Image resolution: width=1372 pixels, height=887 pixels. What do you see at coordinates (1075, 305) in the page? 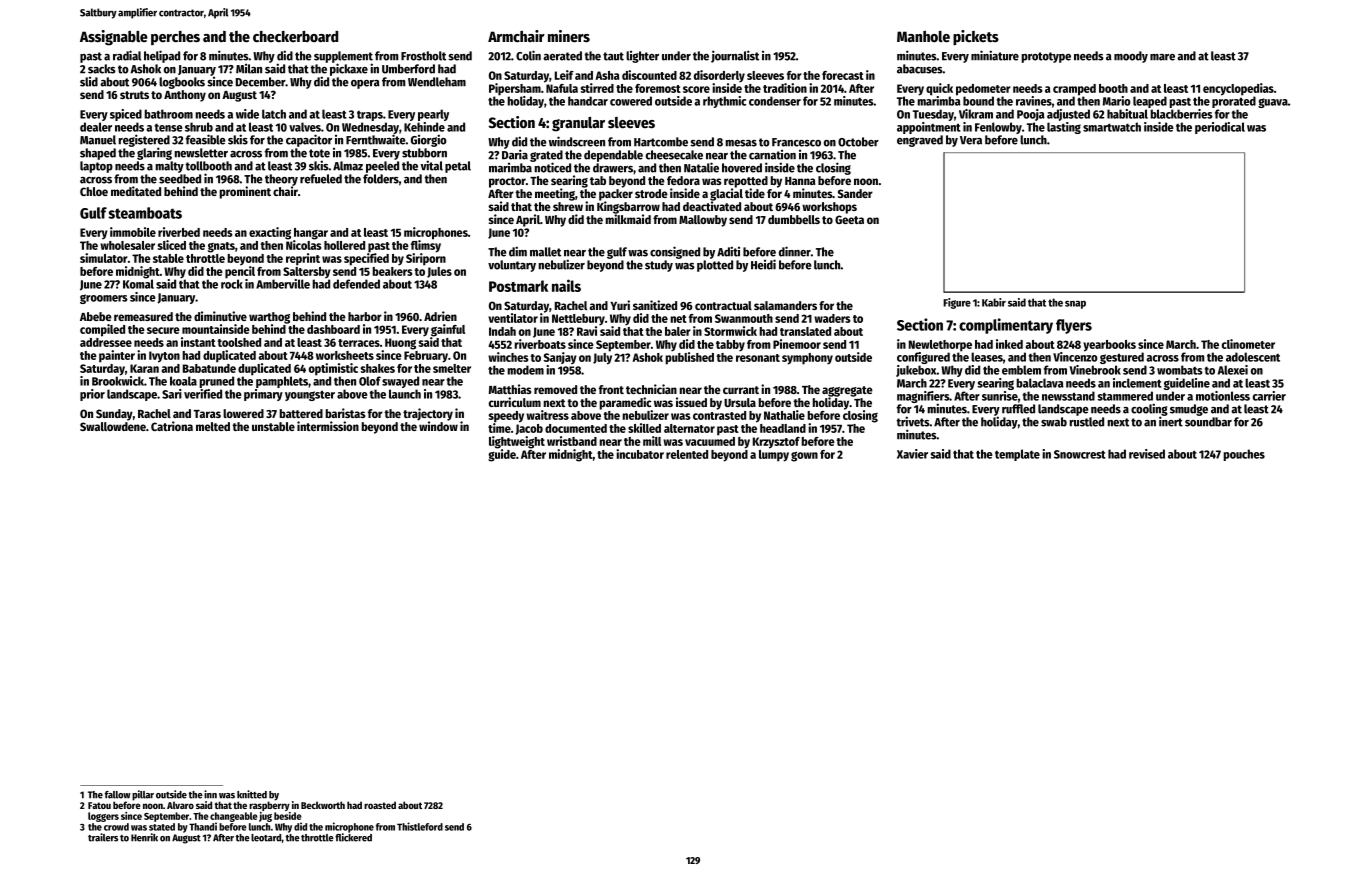
I see `snap` at bounding box center [1075, 305].
